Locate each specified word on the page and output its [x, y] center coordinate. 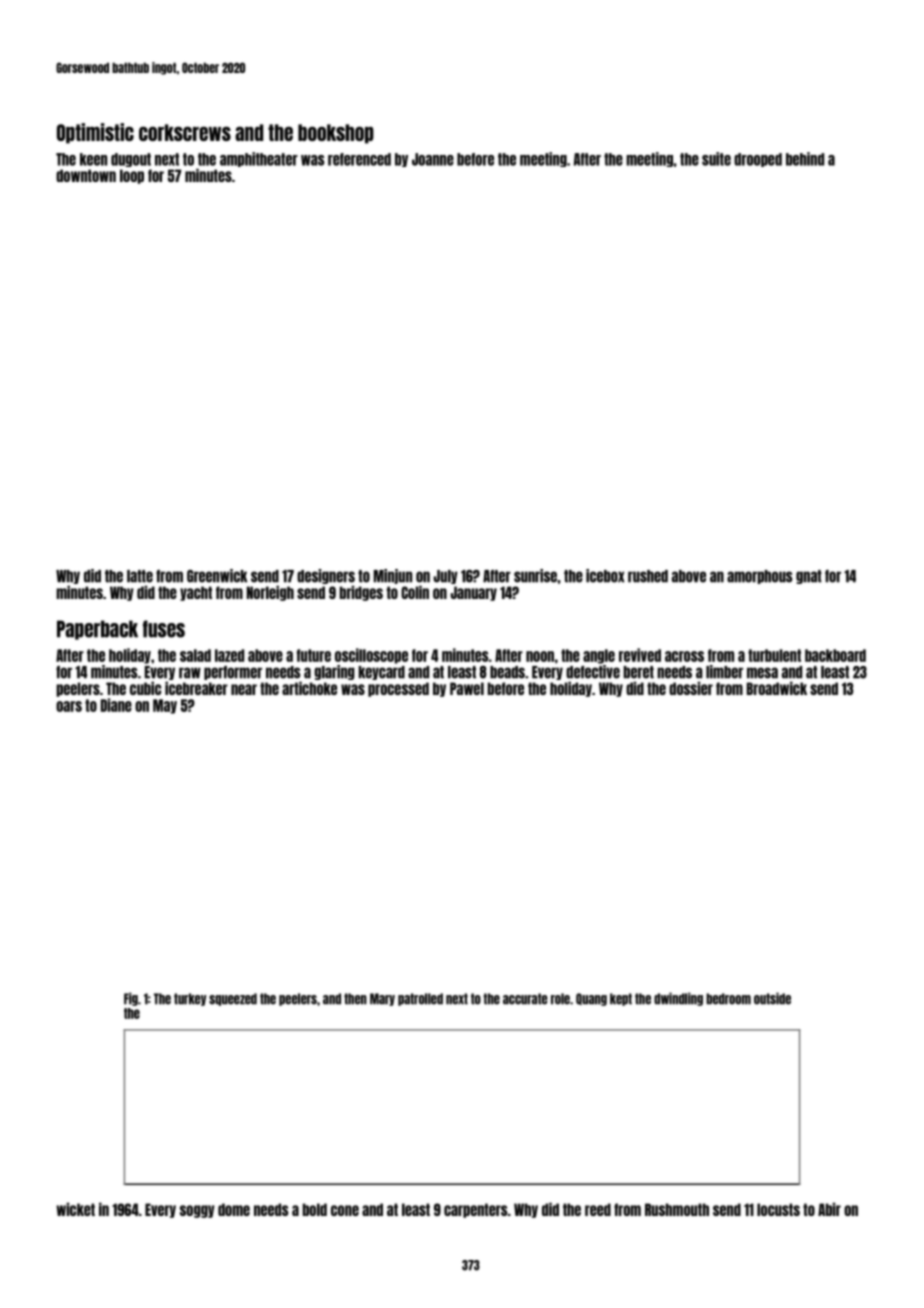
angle [599, 656]
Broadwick [777, 688]
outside [772, 998]
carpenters [475, 1210]
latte [140, 576]
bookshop [336, 134]
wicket [75, 1209]
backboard [835, 655]
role [560, 999]
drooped [758, 160]
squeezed [233, 999]
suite [716, 159]
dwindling [678, 999]
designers [326, 576]
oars [69, 706]
